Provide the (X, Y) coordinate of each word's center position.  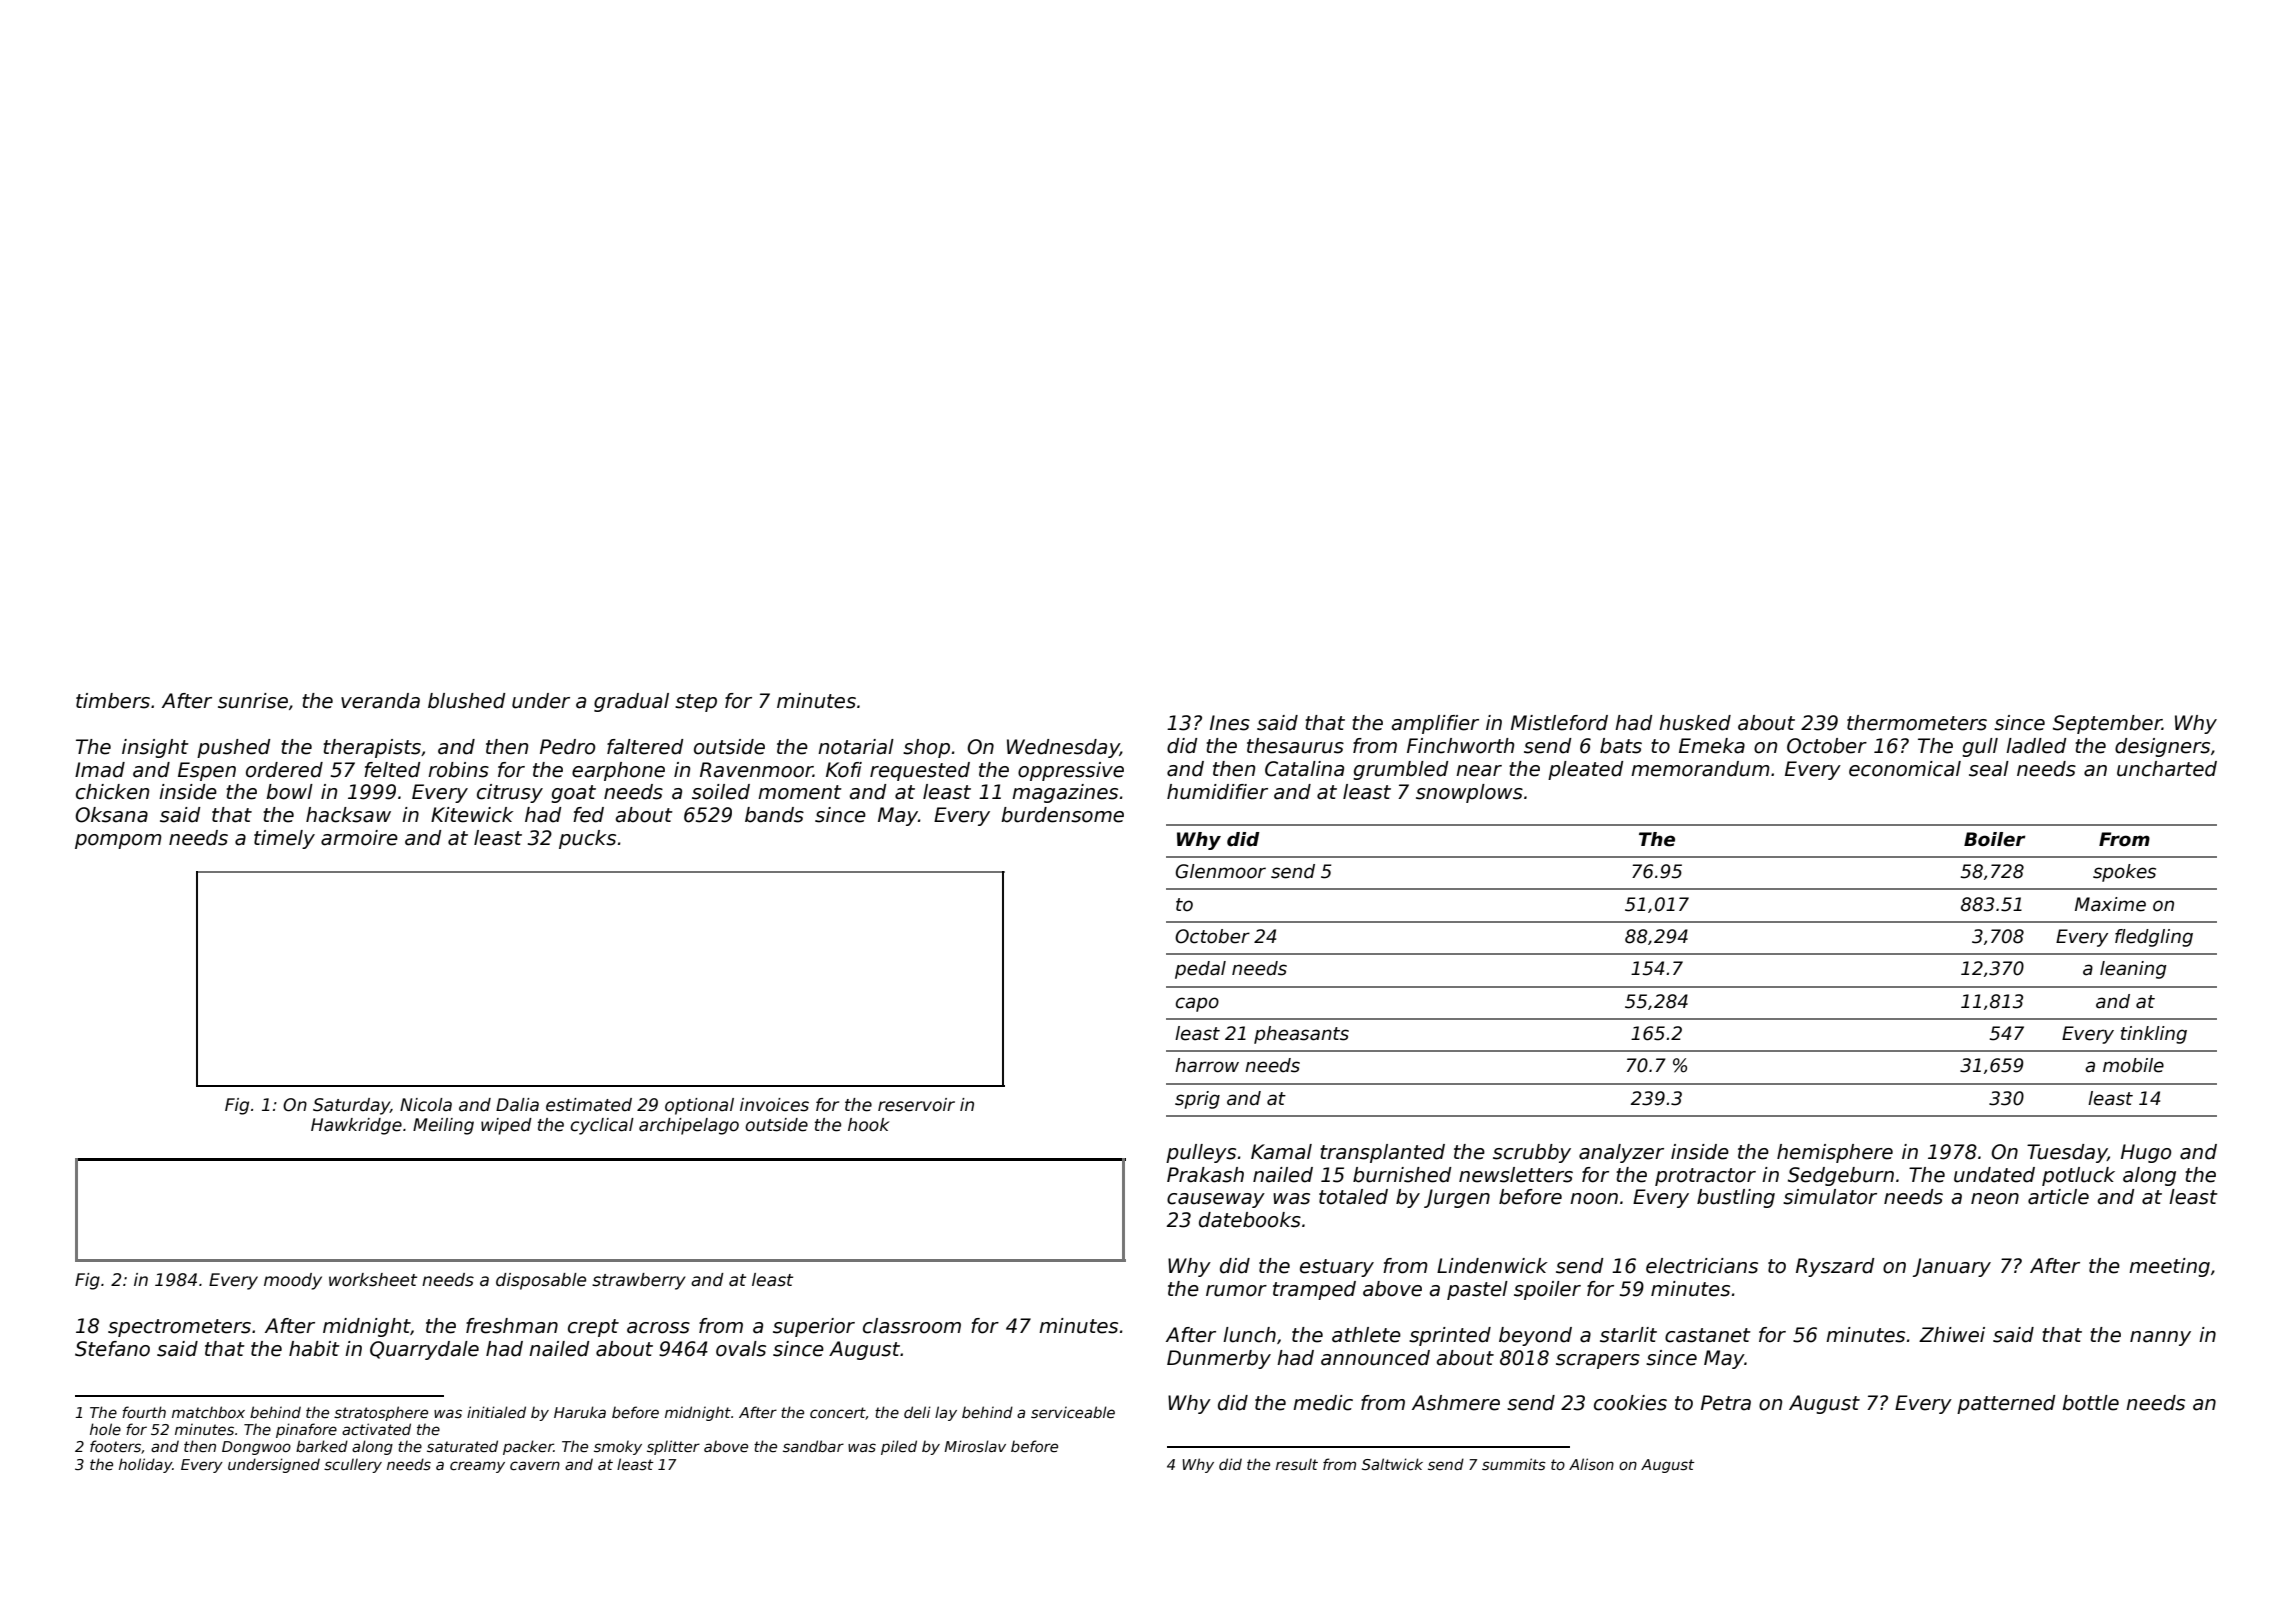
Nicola (426, 1105)
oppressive (1071, 771)
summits (1514, 1464)
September (2107, 724)
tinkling (2154, 1035)
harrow (1207, 1065)
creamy (477, 1467)
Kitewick (472, 815)
